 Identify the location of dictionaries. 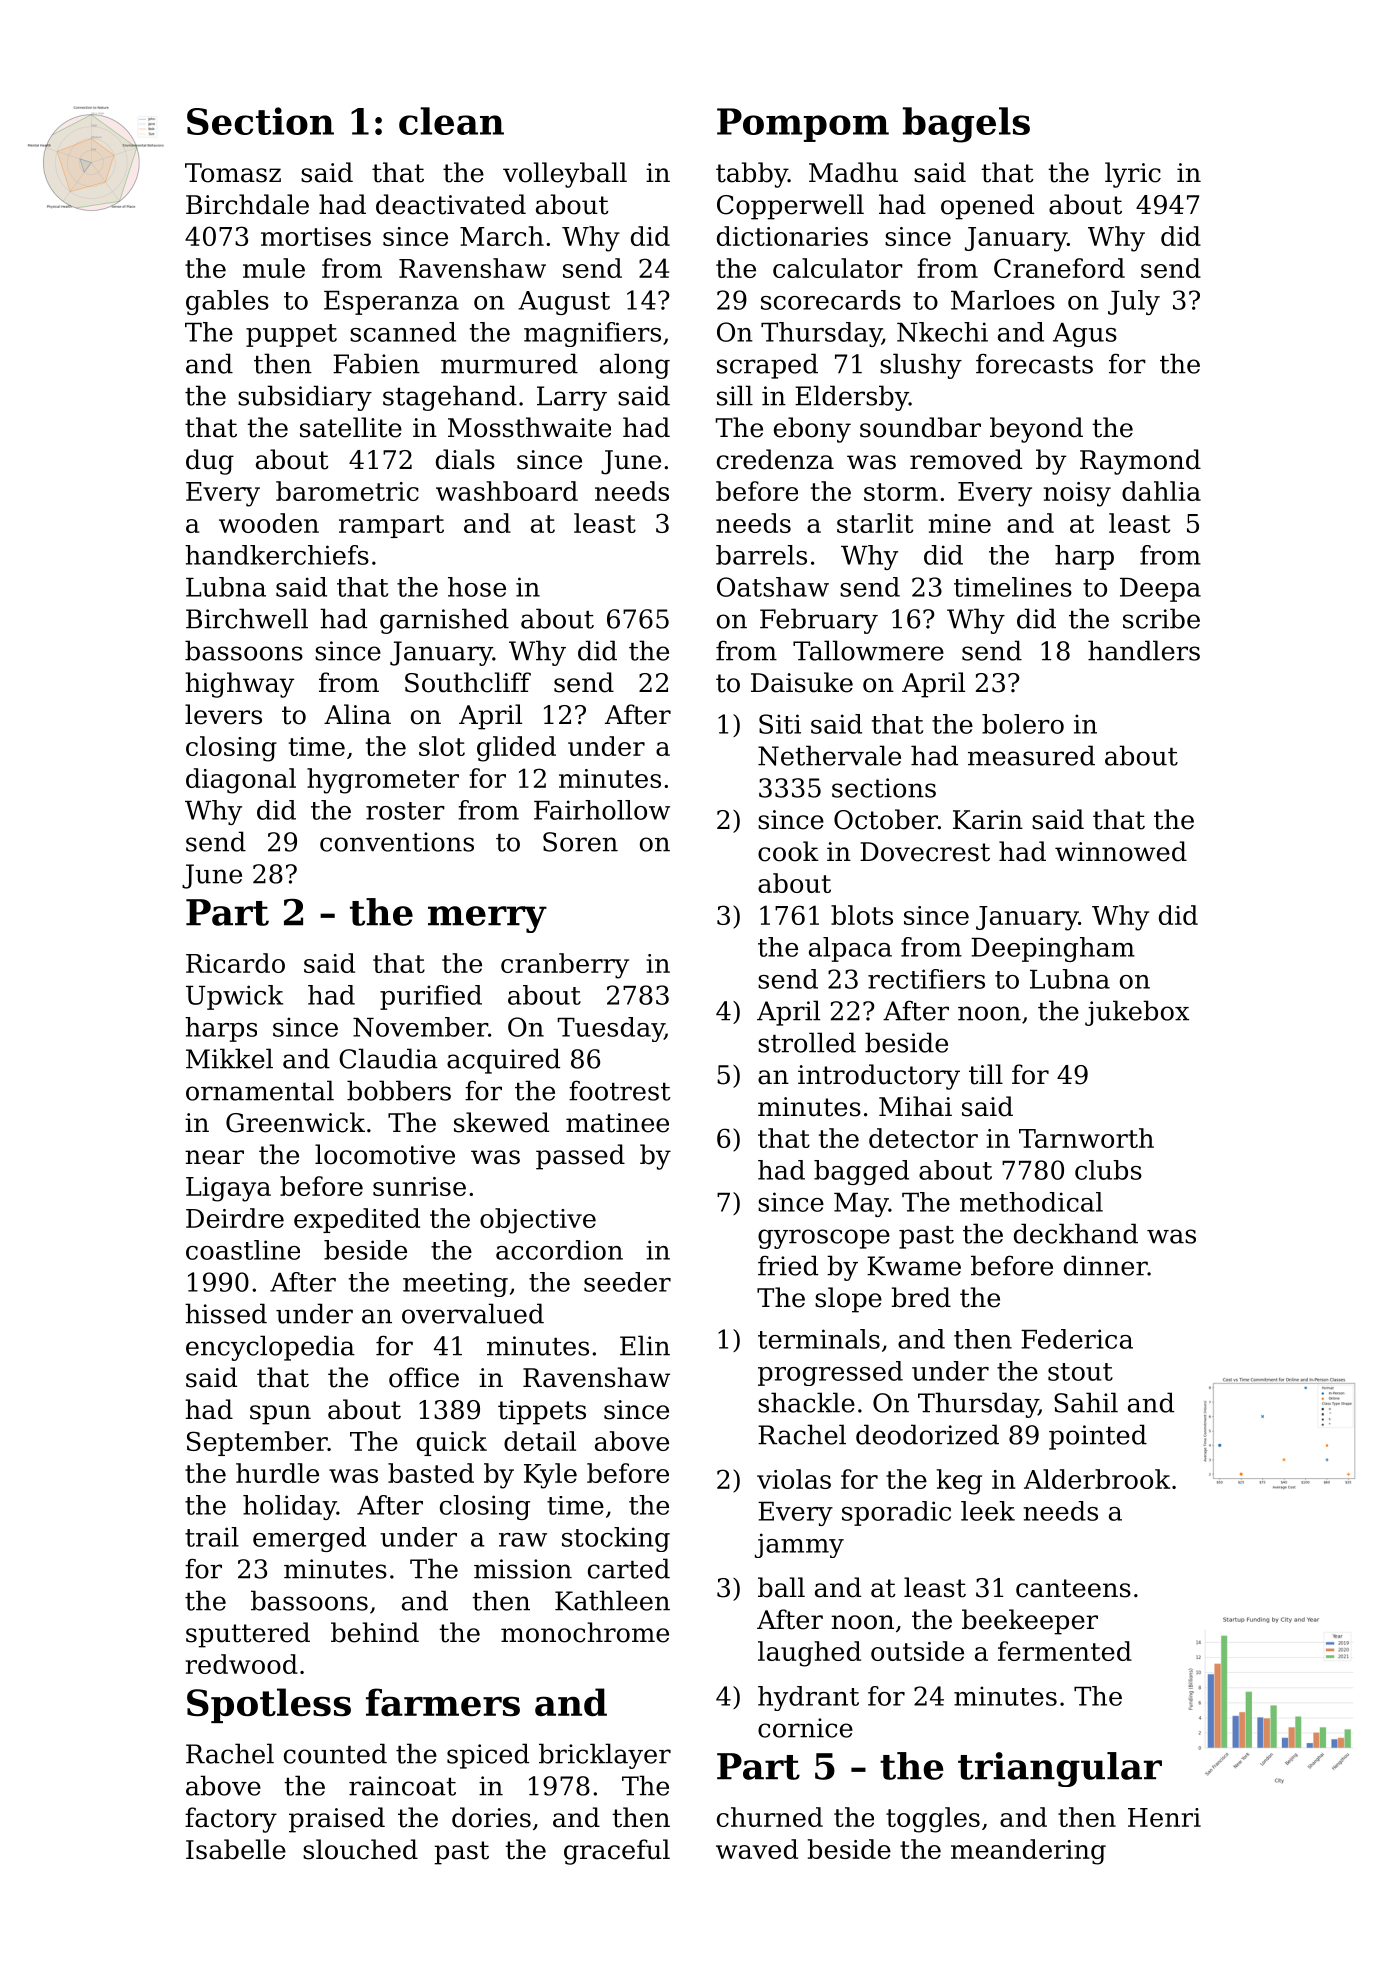
(792, 236).
